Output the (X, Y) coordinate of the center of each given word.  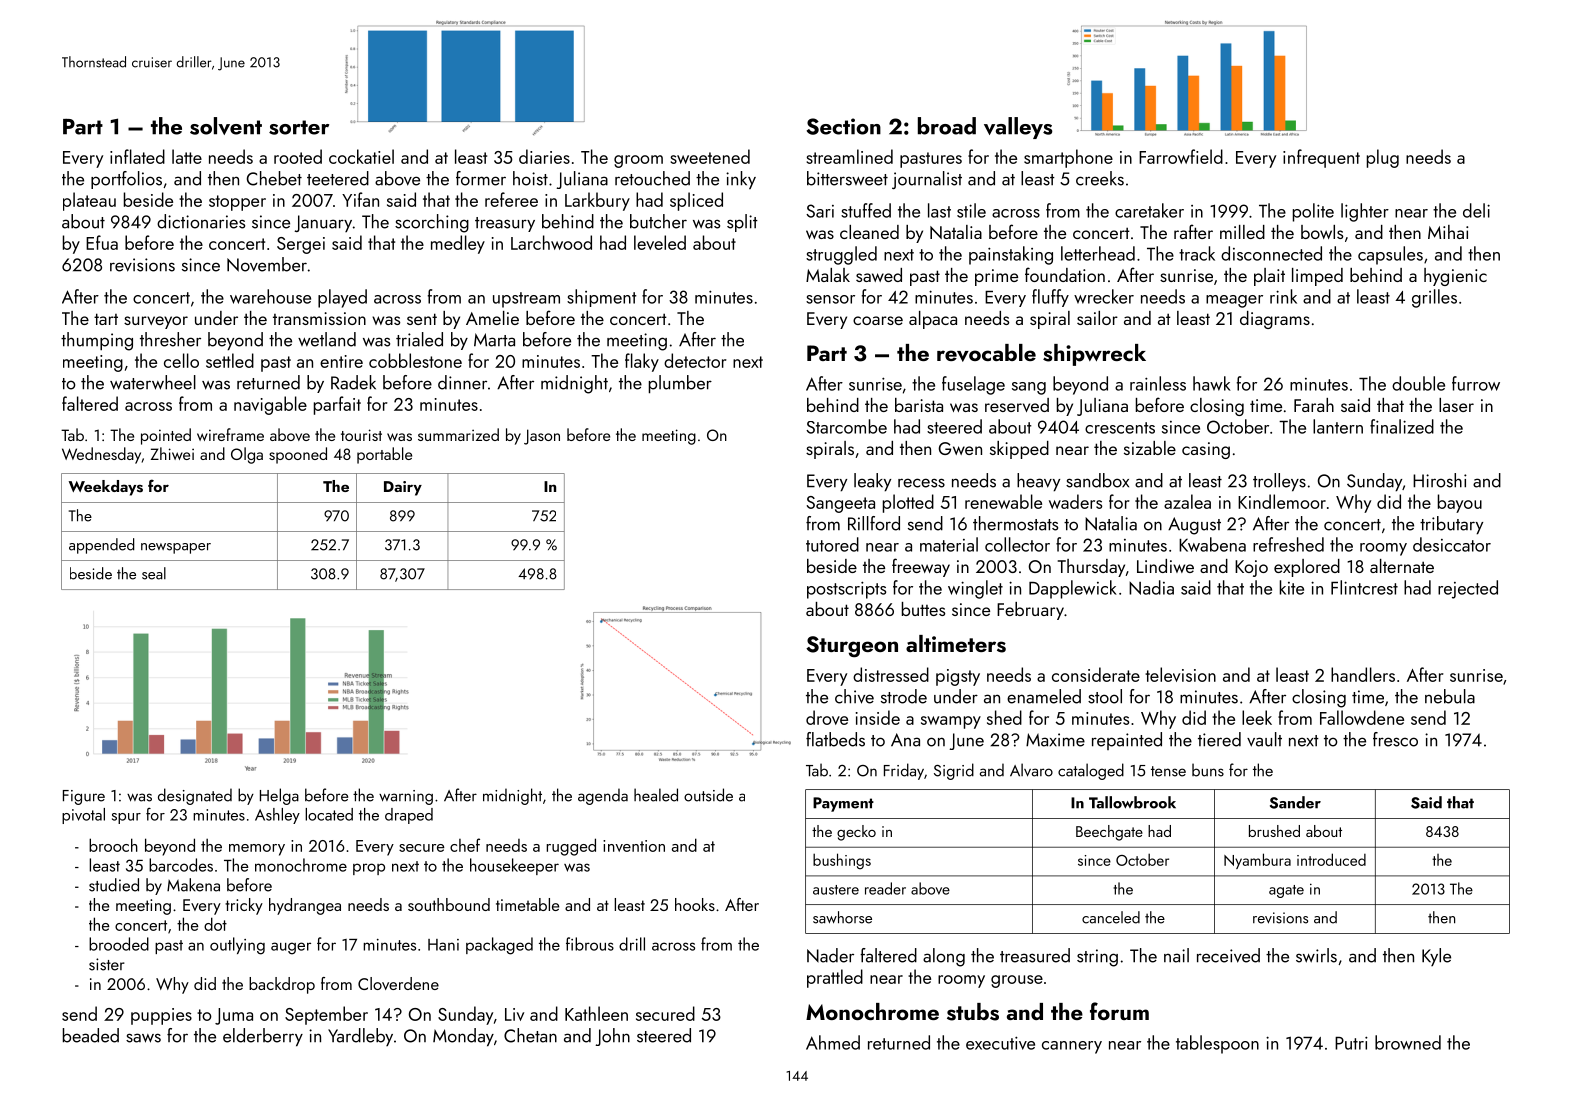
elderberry (263, 1037)
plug (1383, 158)
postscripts (846, 590)
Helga (279, 796)
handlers (1363, 674)
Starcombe (846, 426)
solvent (226, 126)
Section (844, 126)
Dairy (403, 488)
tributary (1451, 525)
